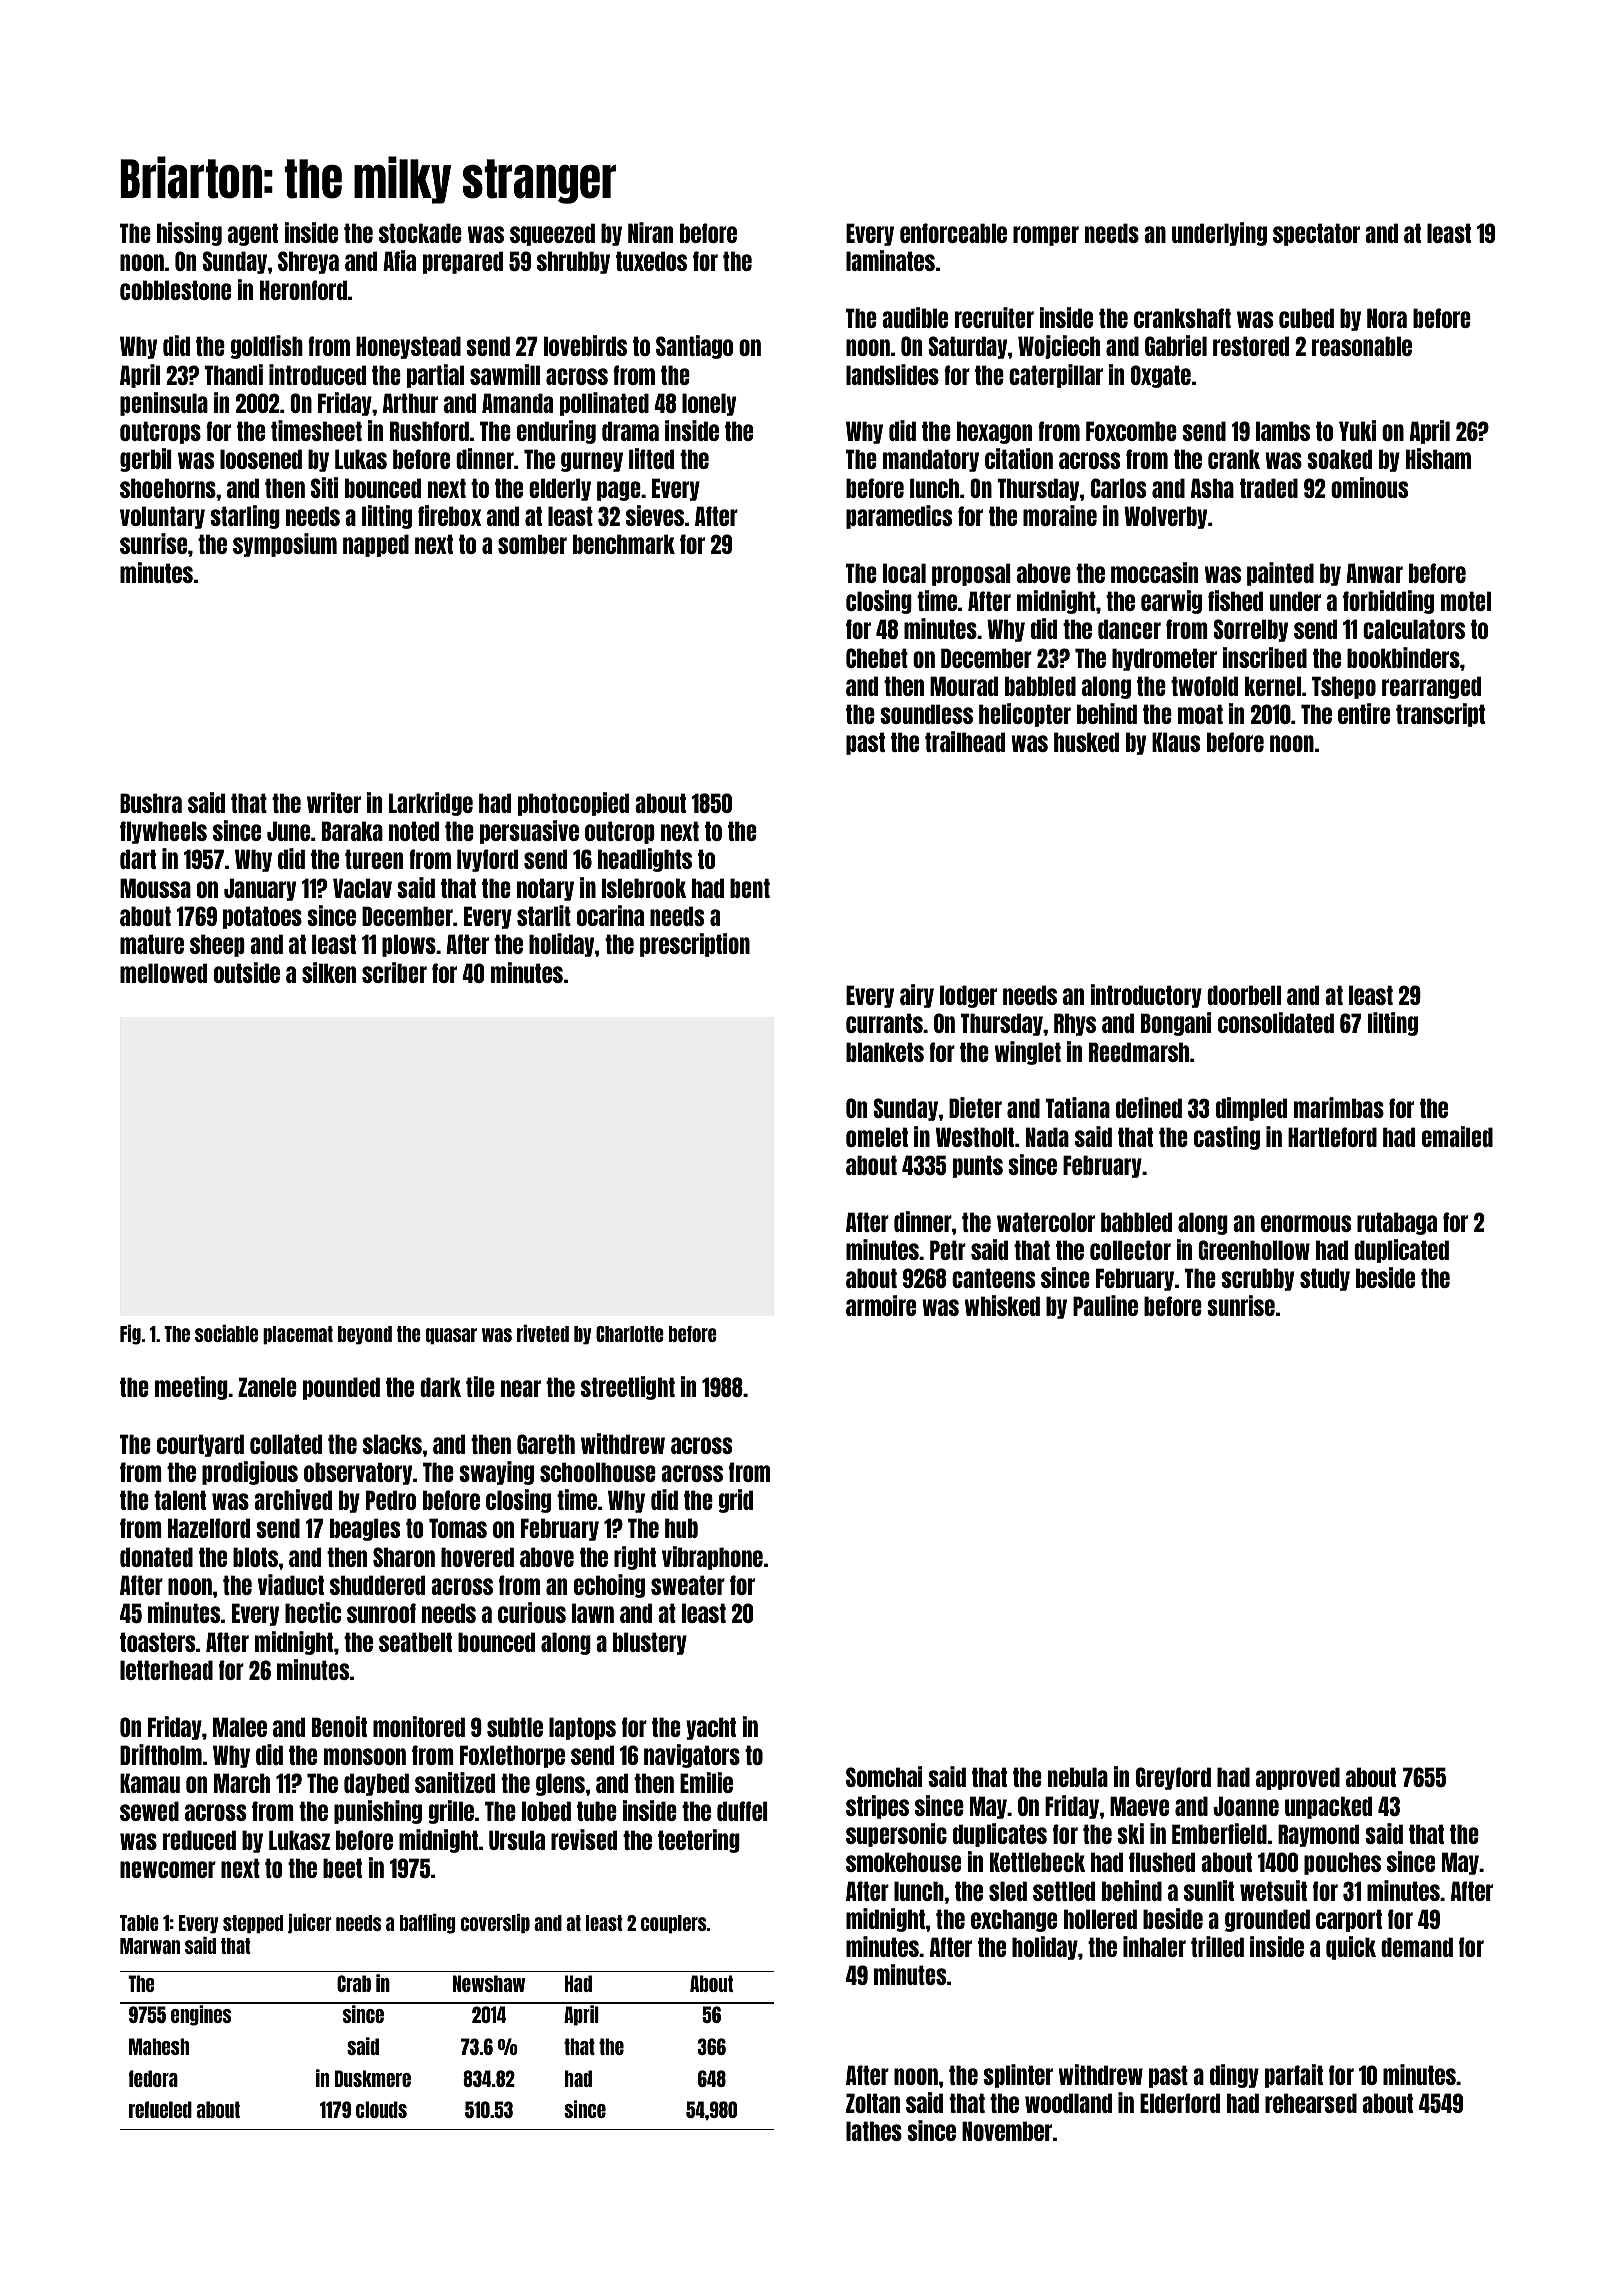 The height and width of the screenshot is (2292, 1620). Describe the element at coordinates (750, 888) in the screenshot. I see `bent` at that location.
